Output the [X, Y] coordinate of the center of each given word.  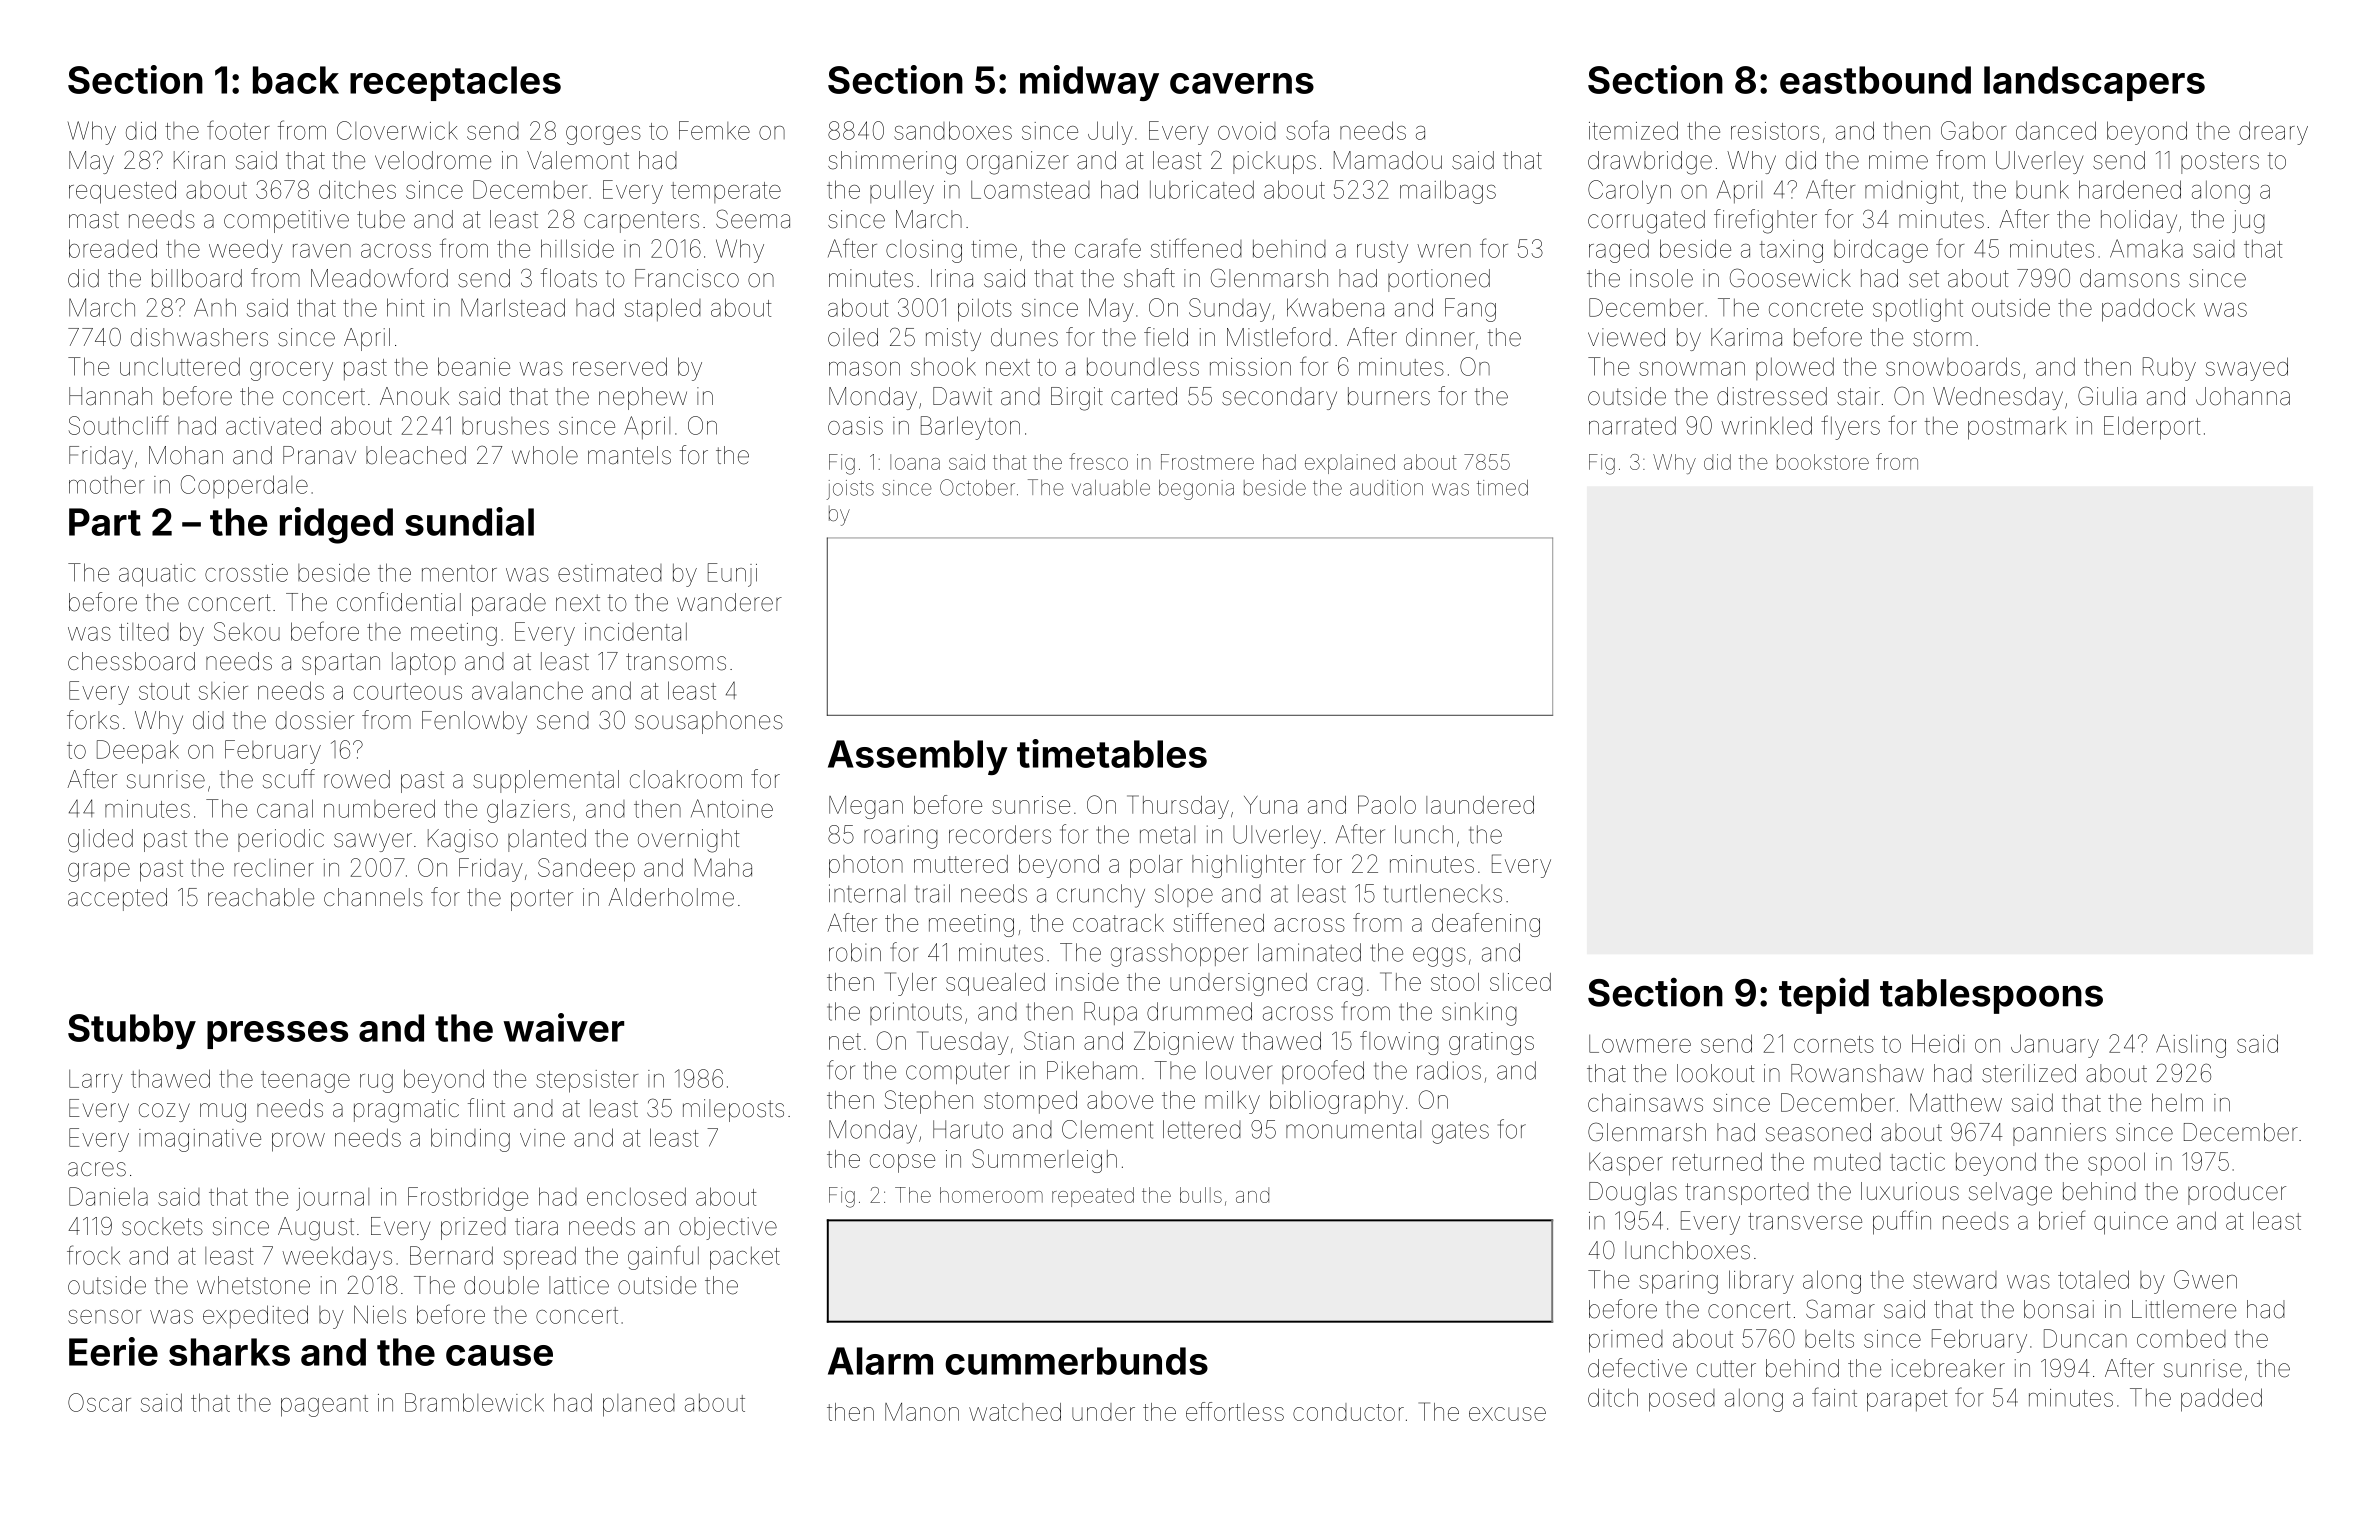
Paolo [1387, 804]
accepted [117, 899]
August [316, 1229]
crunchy [1101, 896]
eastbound [1875, 80]
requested [122, 192]
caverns [1242, 83]
